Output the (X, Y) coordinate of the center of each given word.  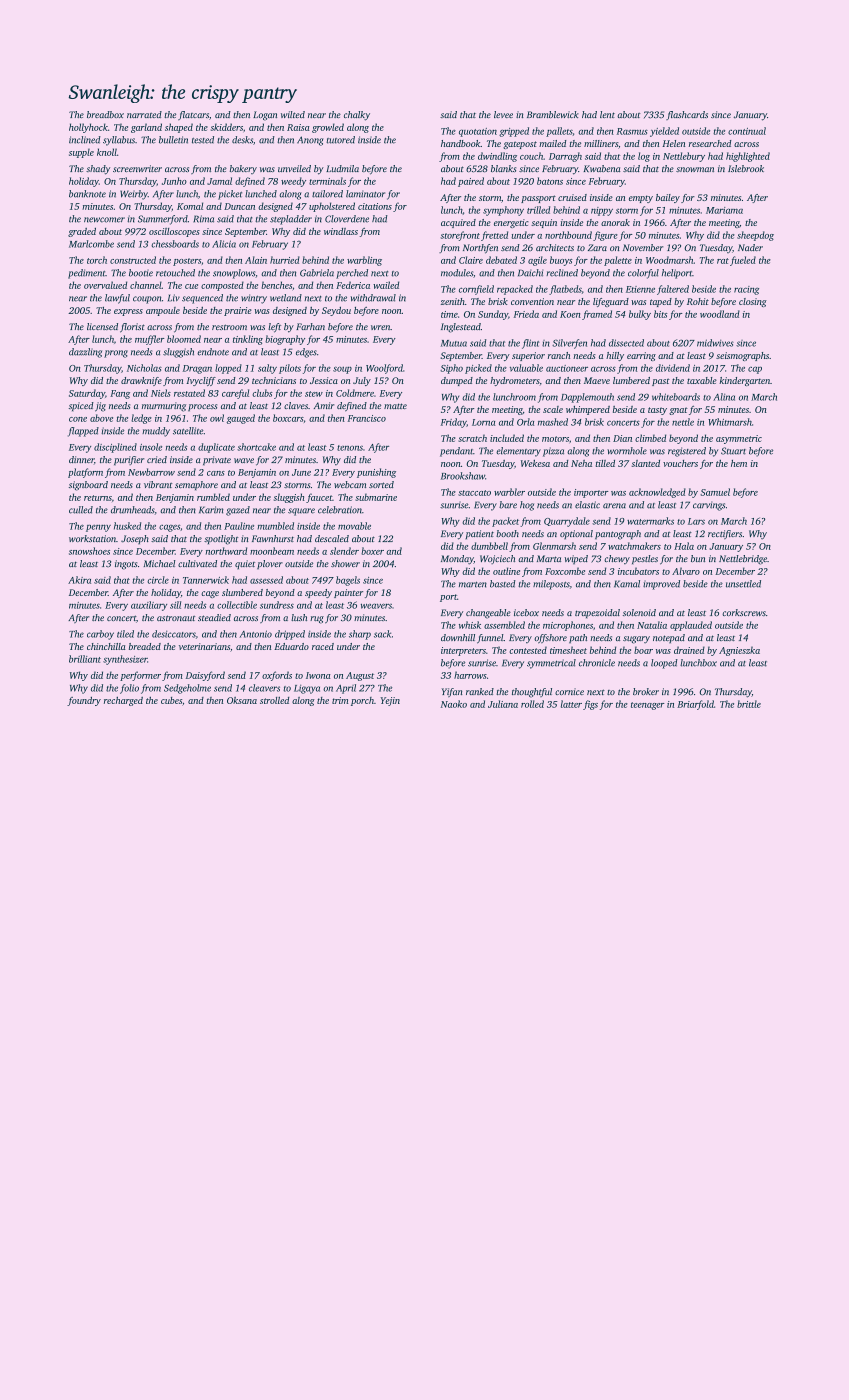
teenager (648, 706)
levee (503, 114)
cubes (171, 700)
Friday (453, 423)
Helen (673, 143)
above (101, 418)
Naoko (454, 704)
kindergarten (744, 381)
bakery (243, 169)
